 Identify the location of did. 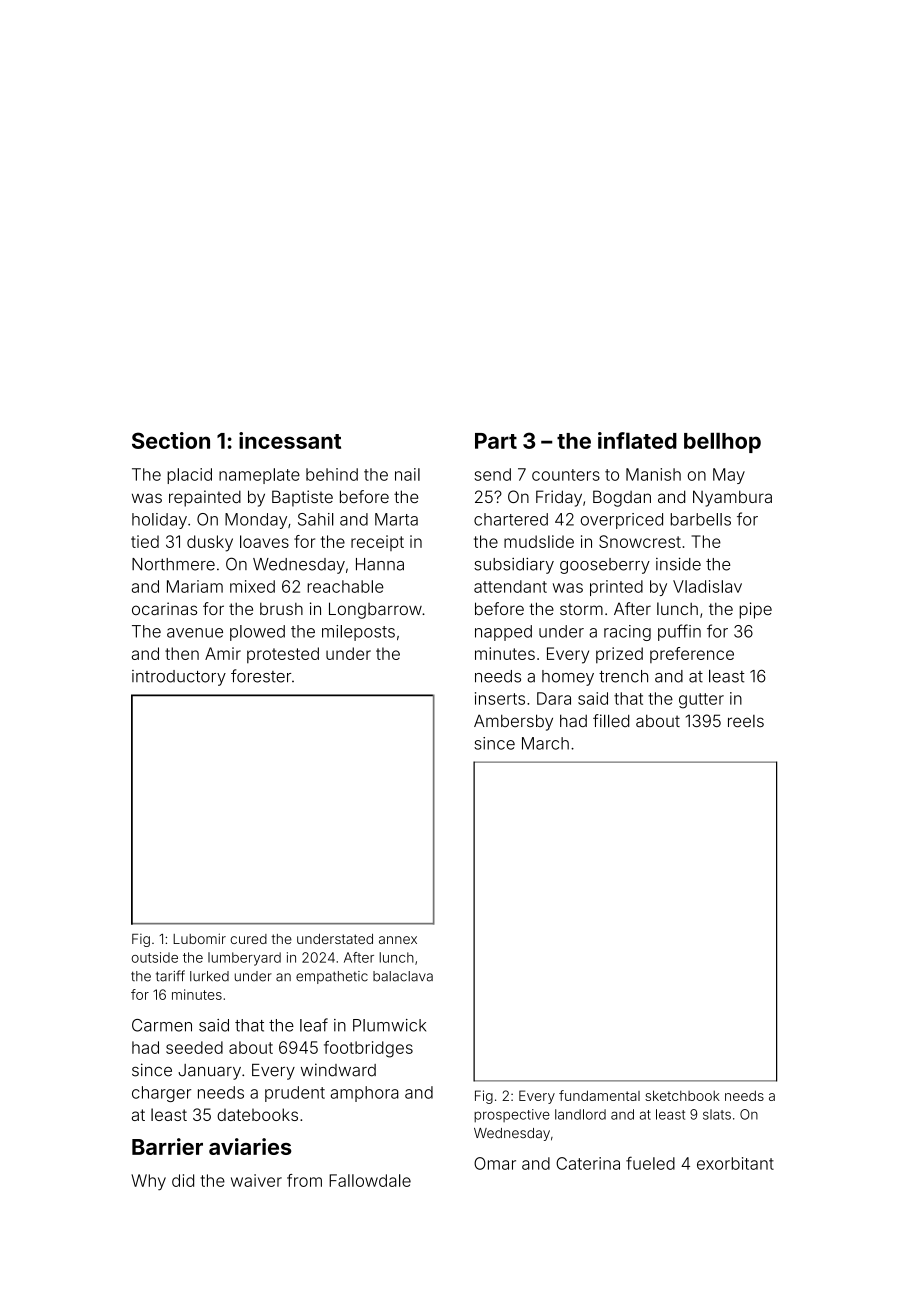
(183, 1180).
